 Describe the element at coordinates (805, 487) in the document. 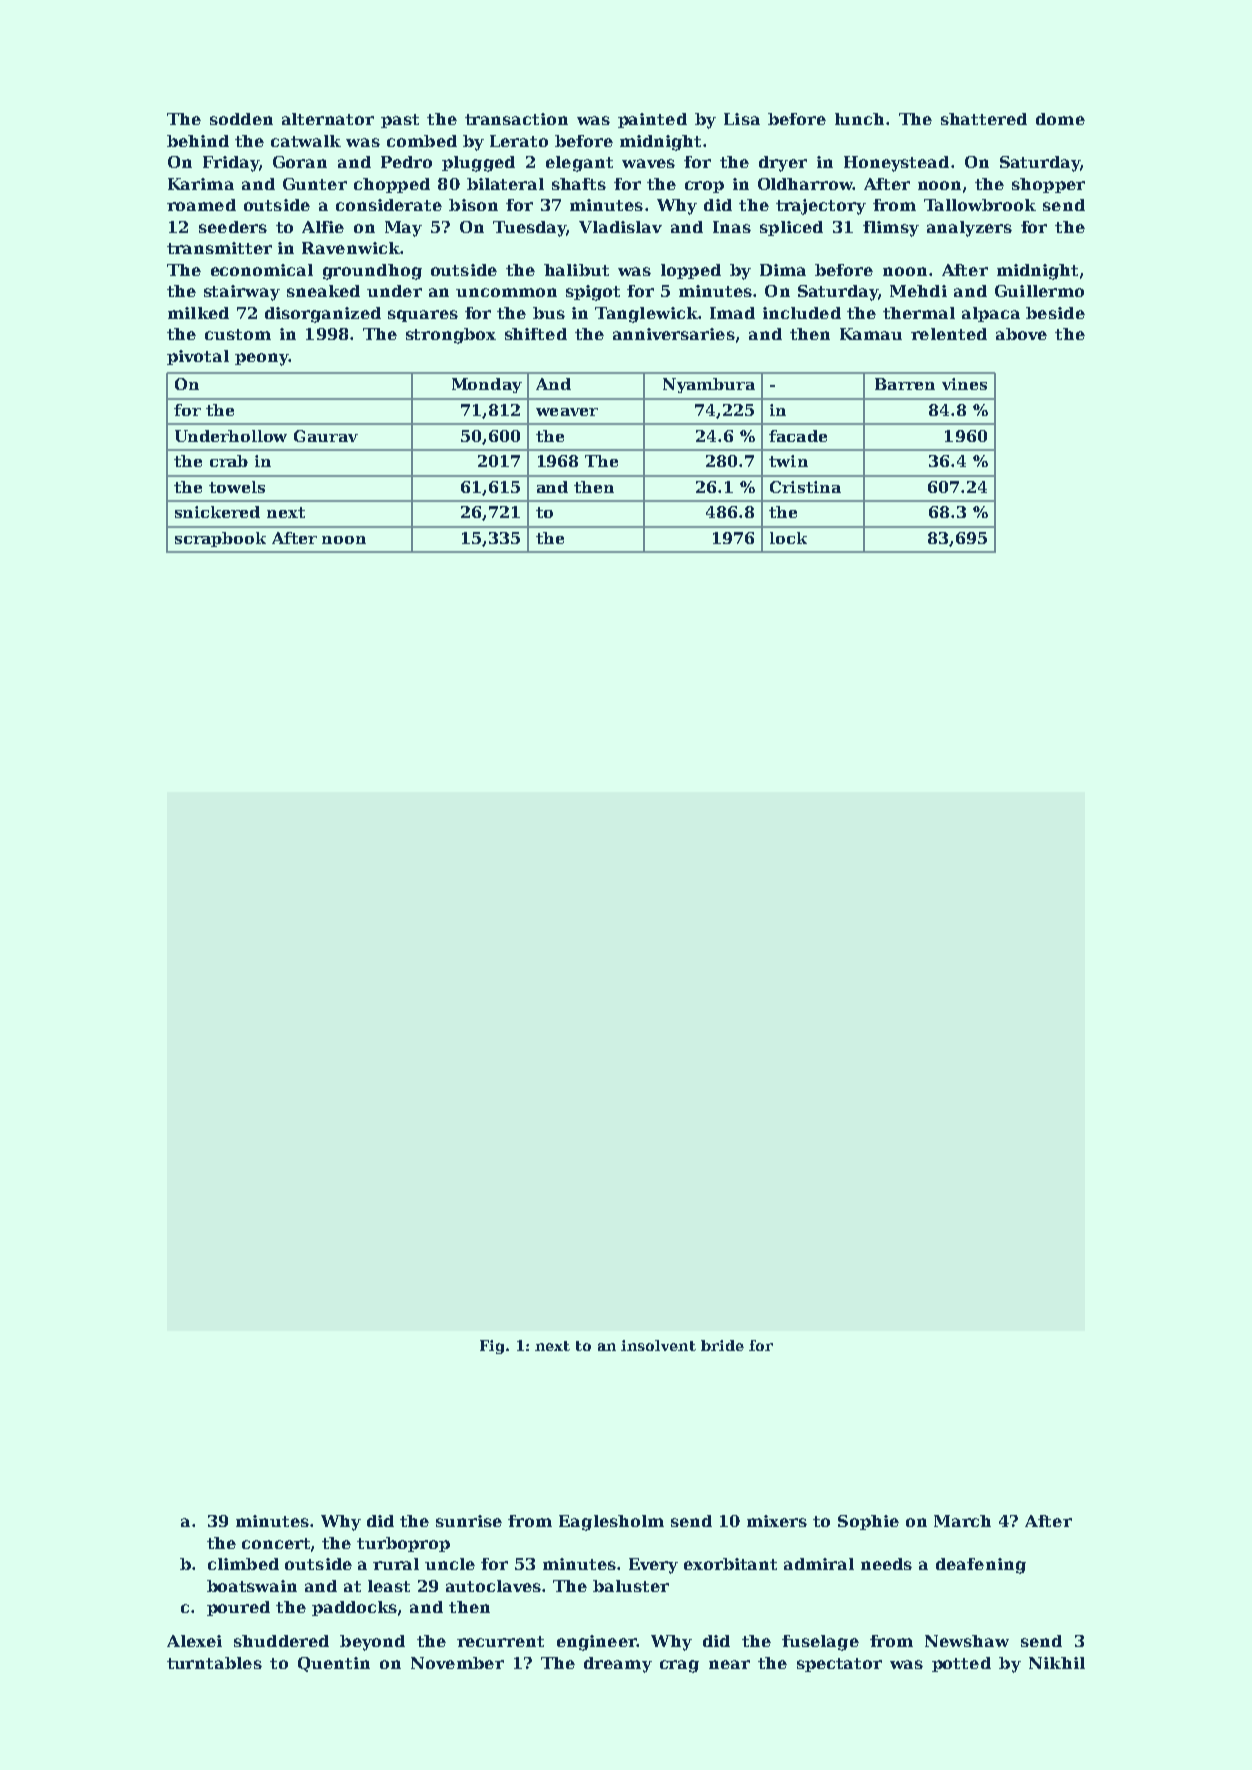

I see `Cristina` at that location.
